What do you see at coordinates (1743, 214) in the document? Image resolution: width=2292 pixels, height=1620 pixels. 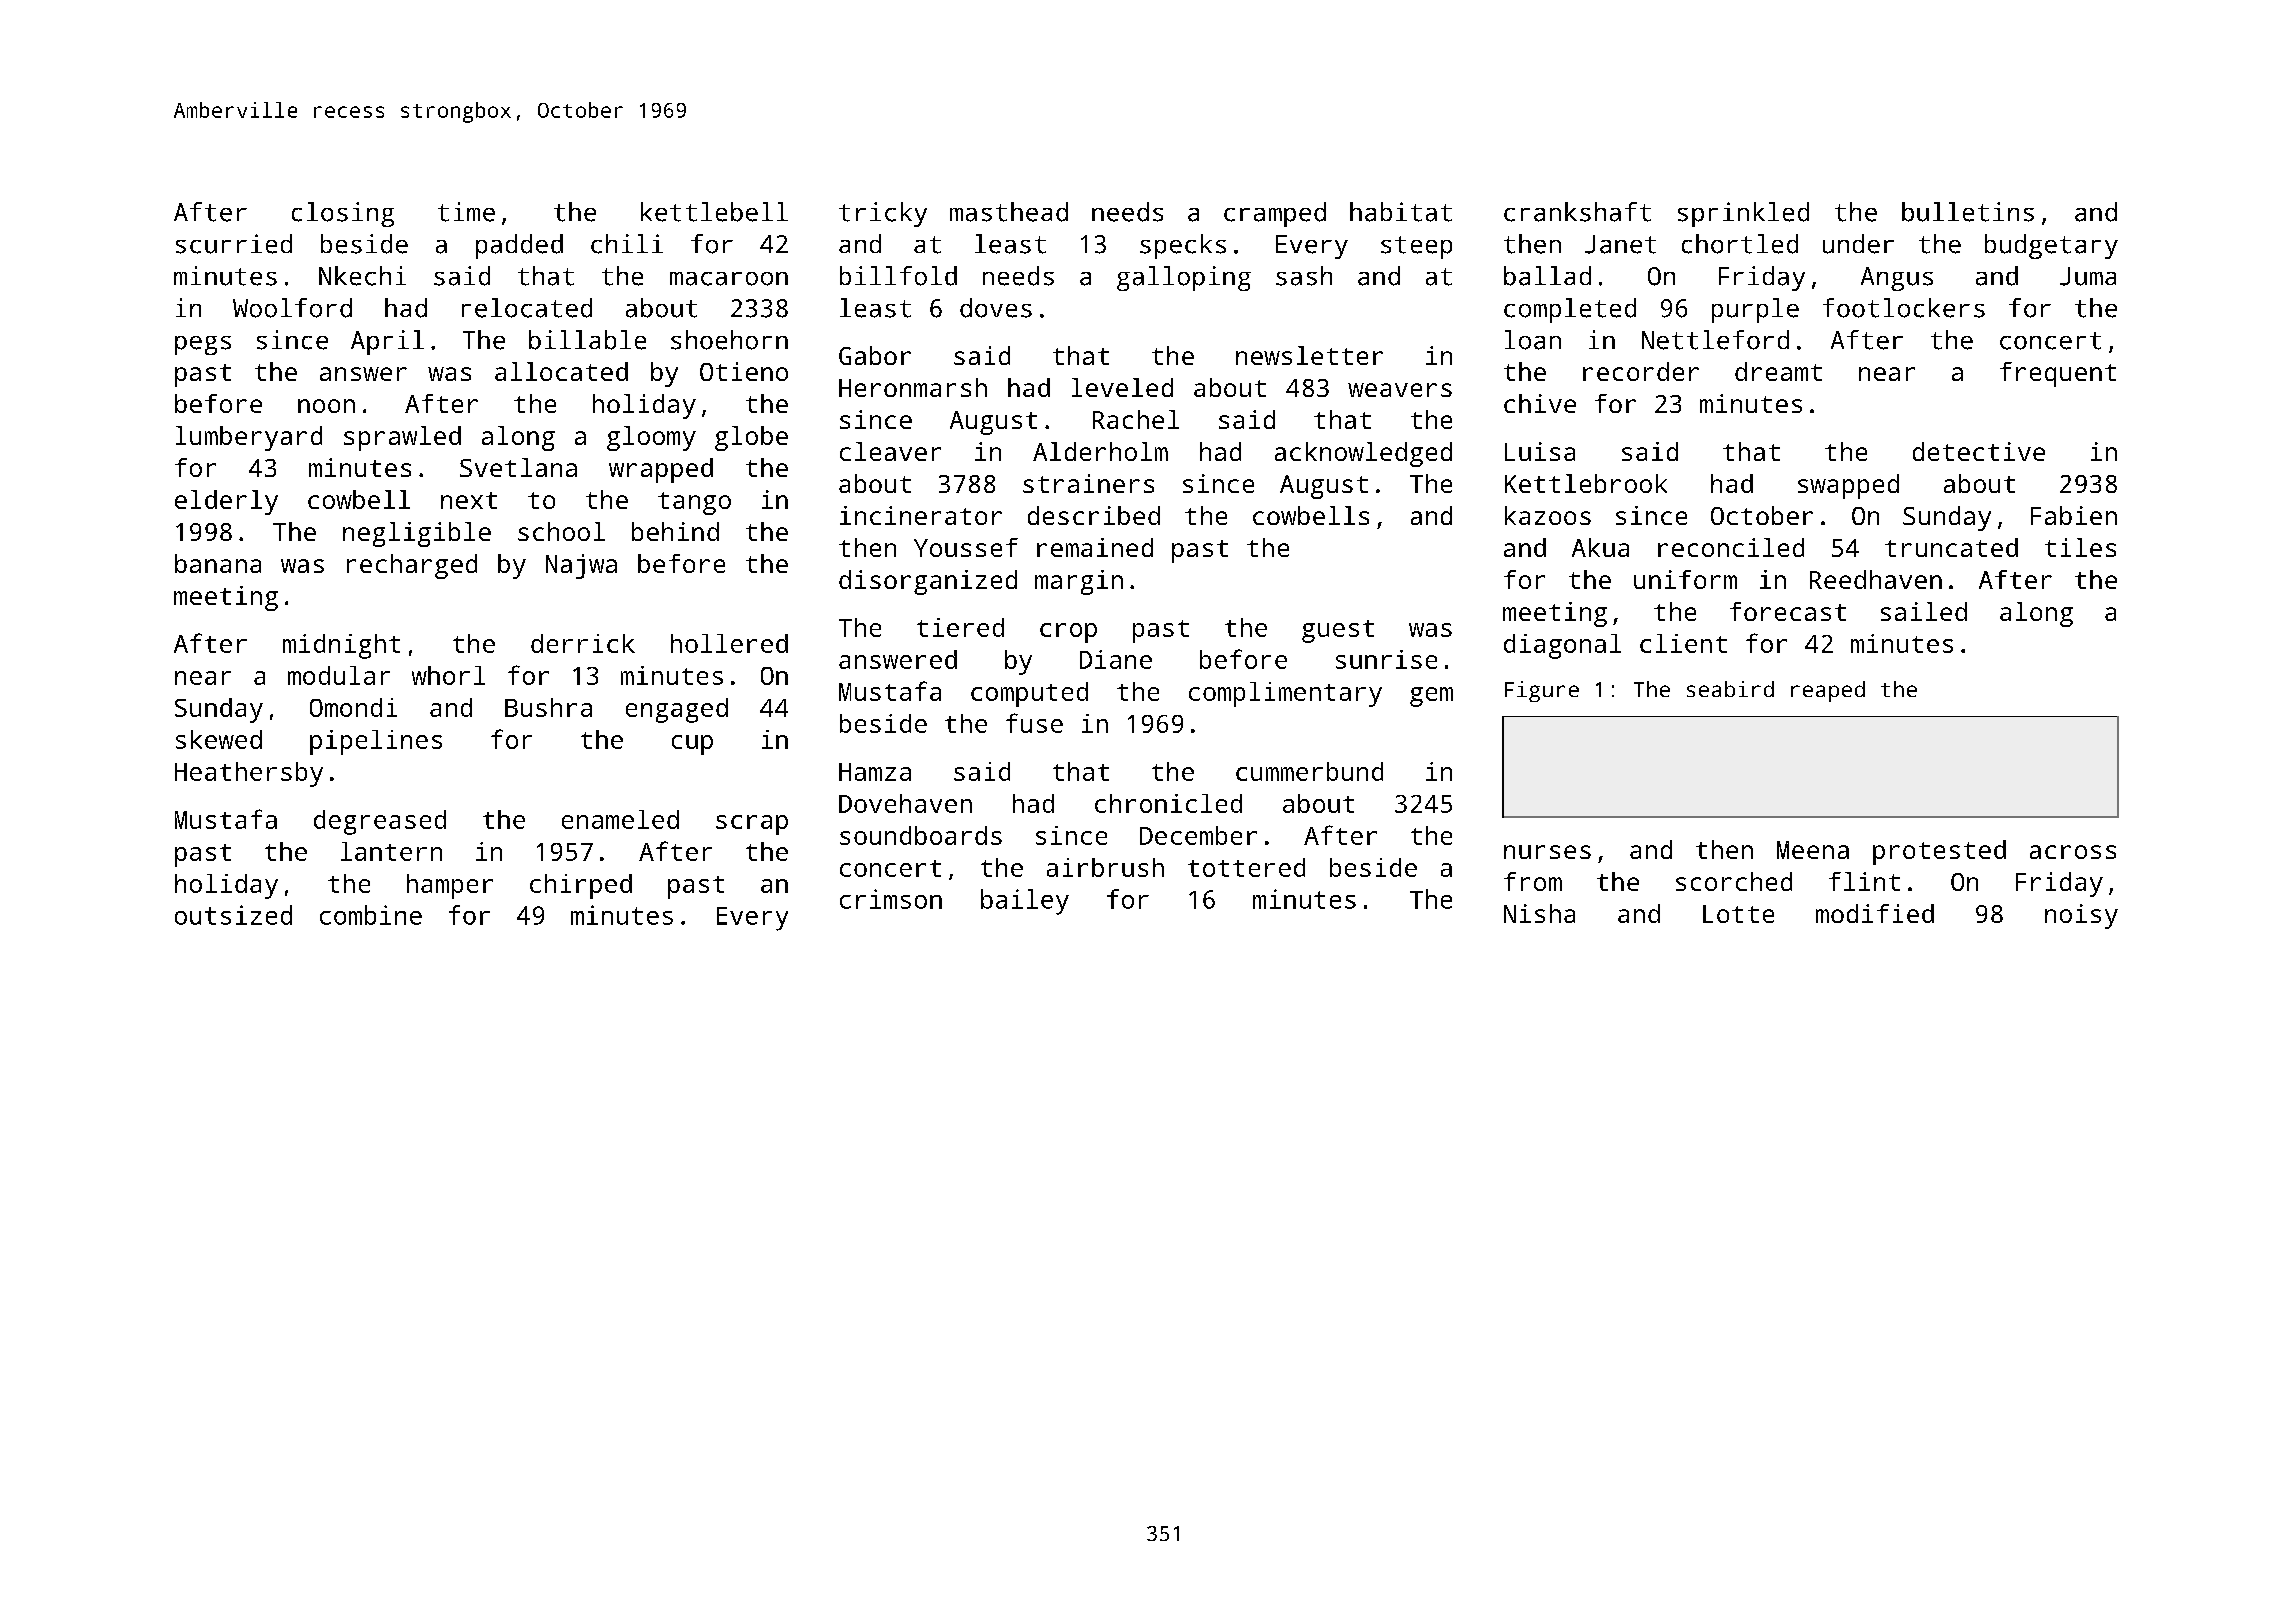 I see `sprinkled` at bounding box center [1743, 214].
